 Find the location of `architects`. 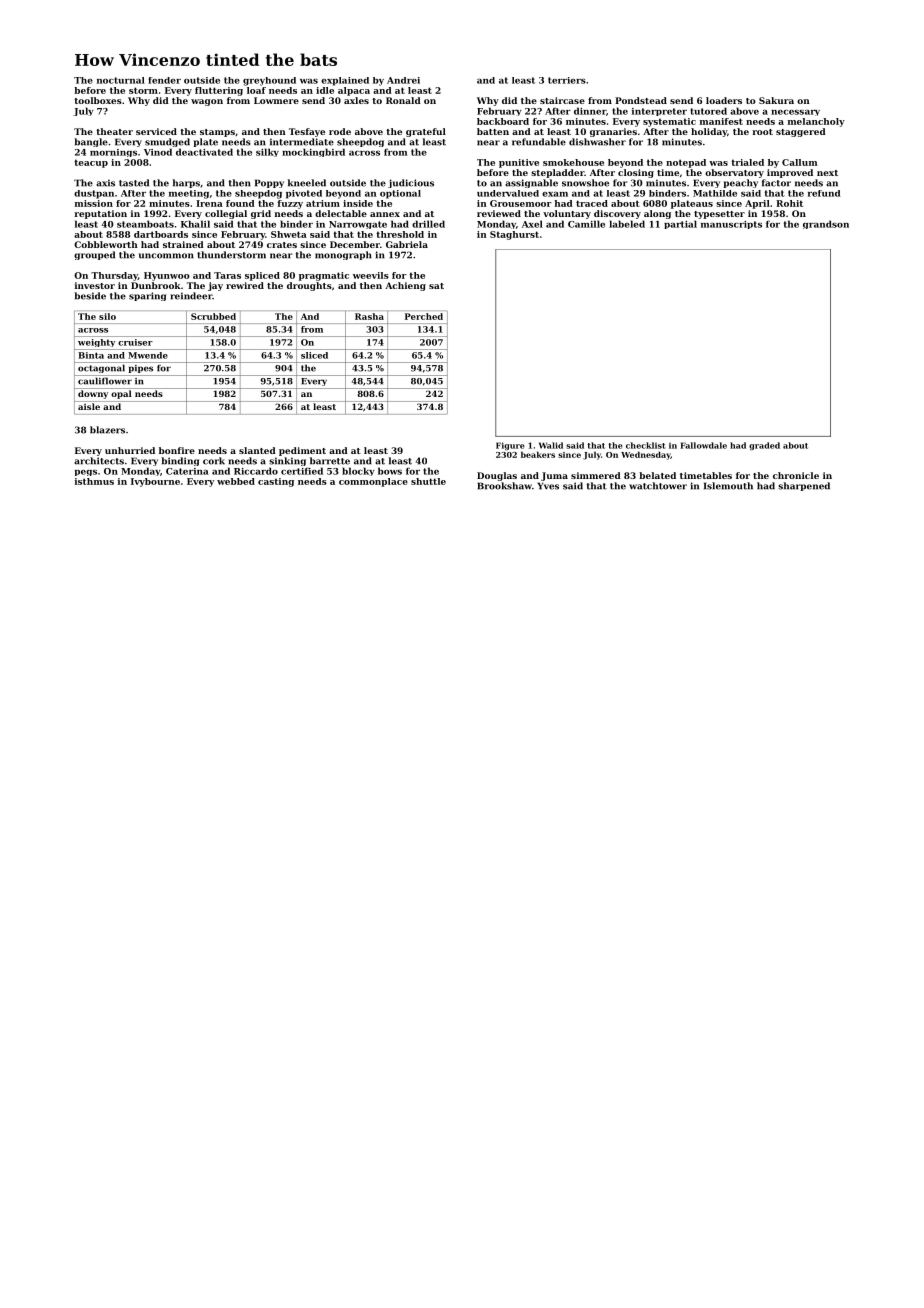

architects is located at coordinates (99, 461).
